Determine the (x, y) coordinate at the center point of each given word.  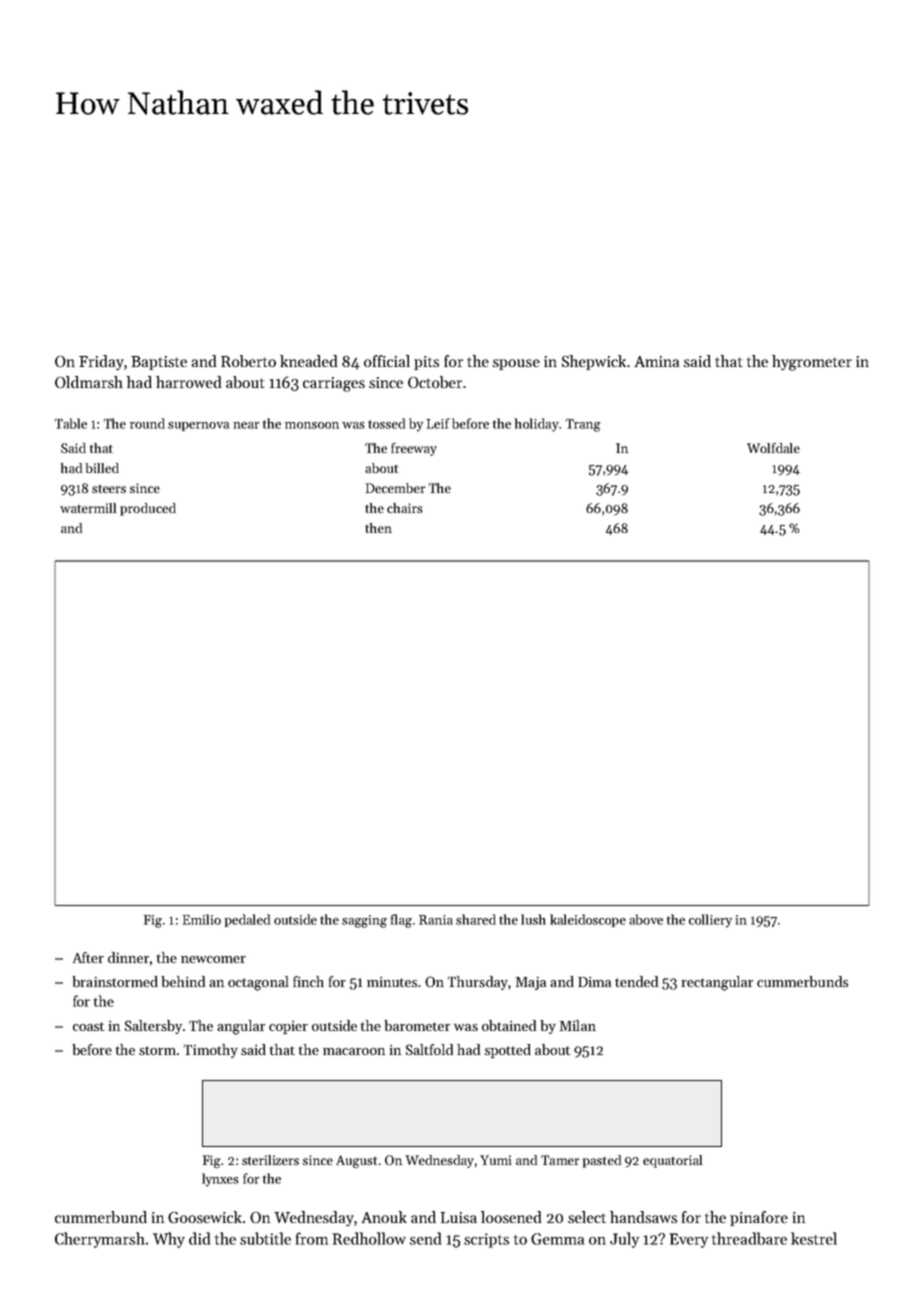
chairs (405, 508)
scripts (486, 1240)
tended (636, 981)
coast (89, 1026)
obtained (509, 1025)
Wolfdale (773, 448)
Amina (657, 361)
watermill (88, 508)
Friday (101, 363)
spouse (516, 364)
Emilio (202, 919)
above (646, 919)
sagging (364, 921)
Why (169, 1240)
